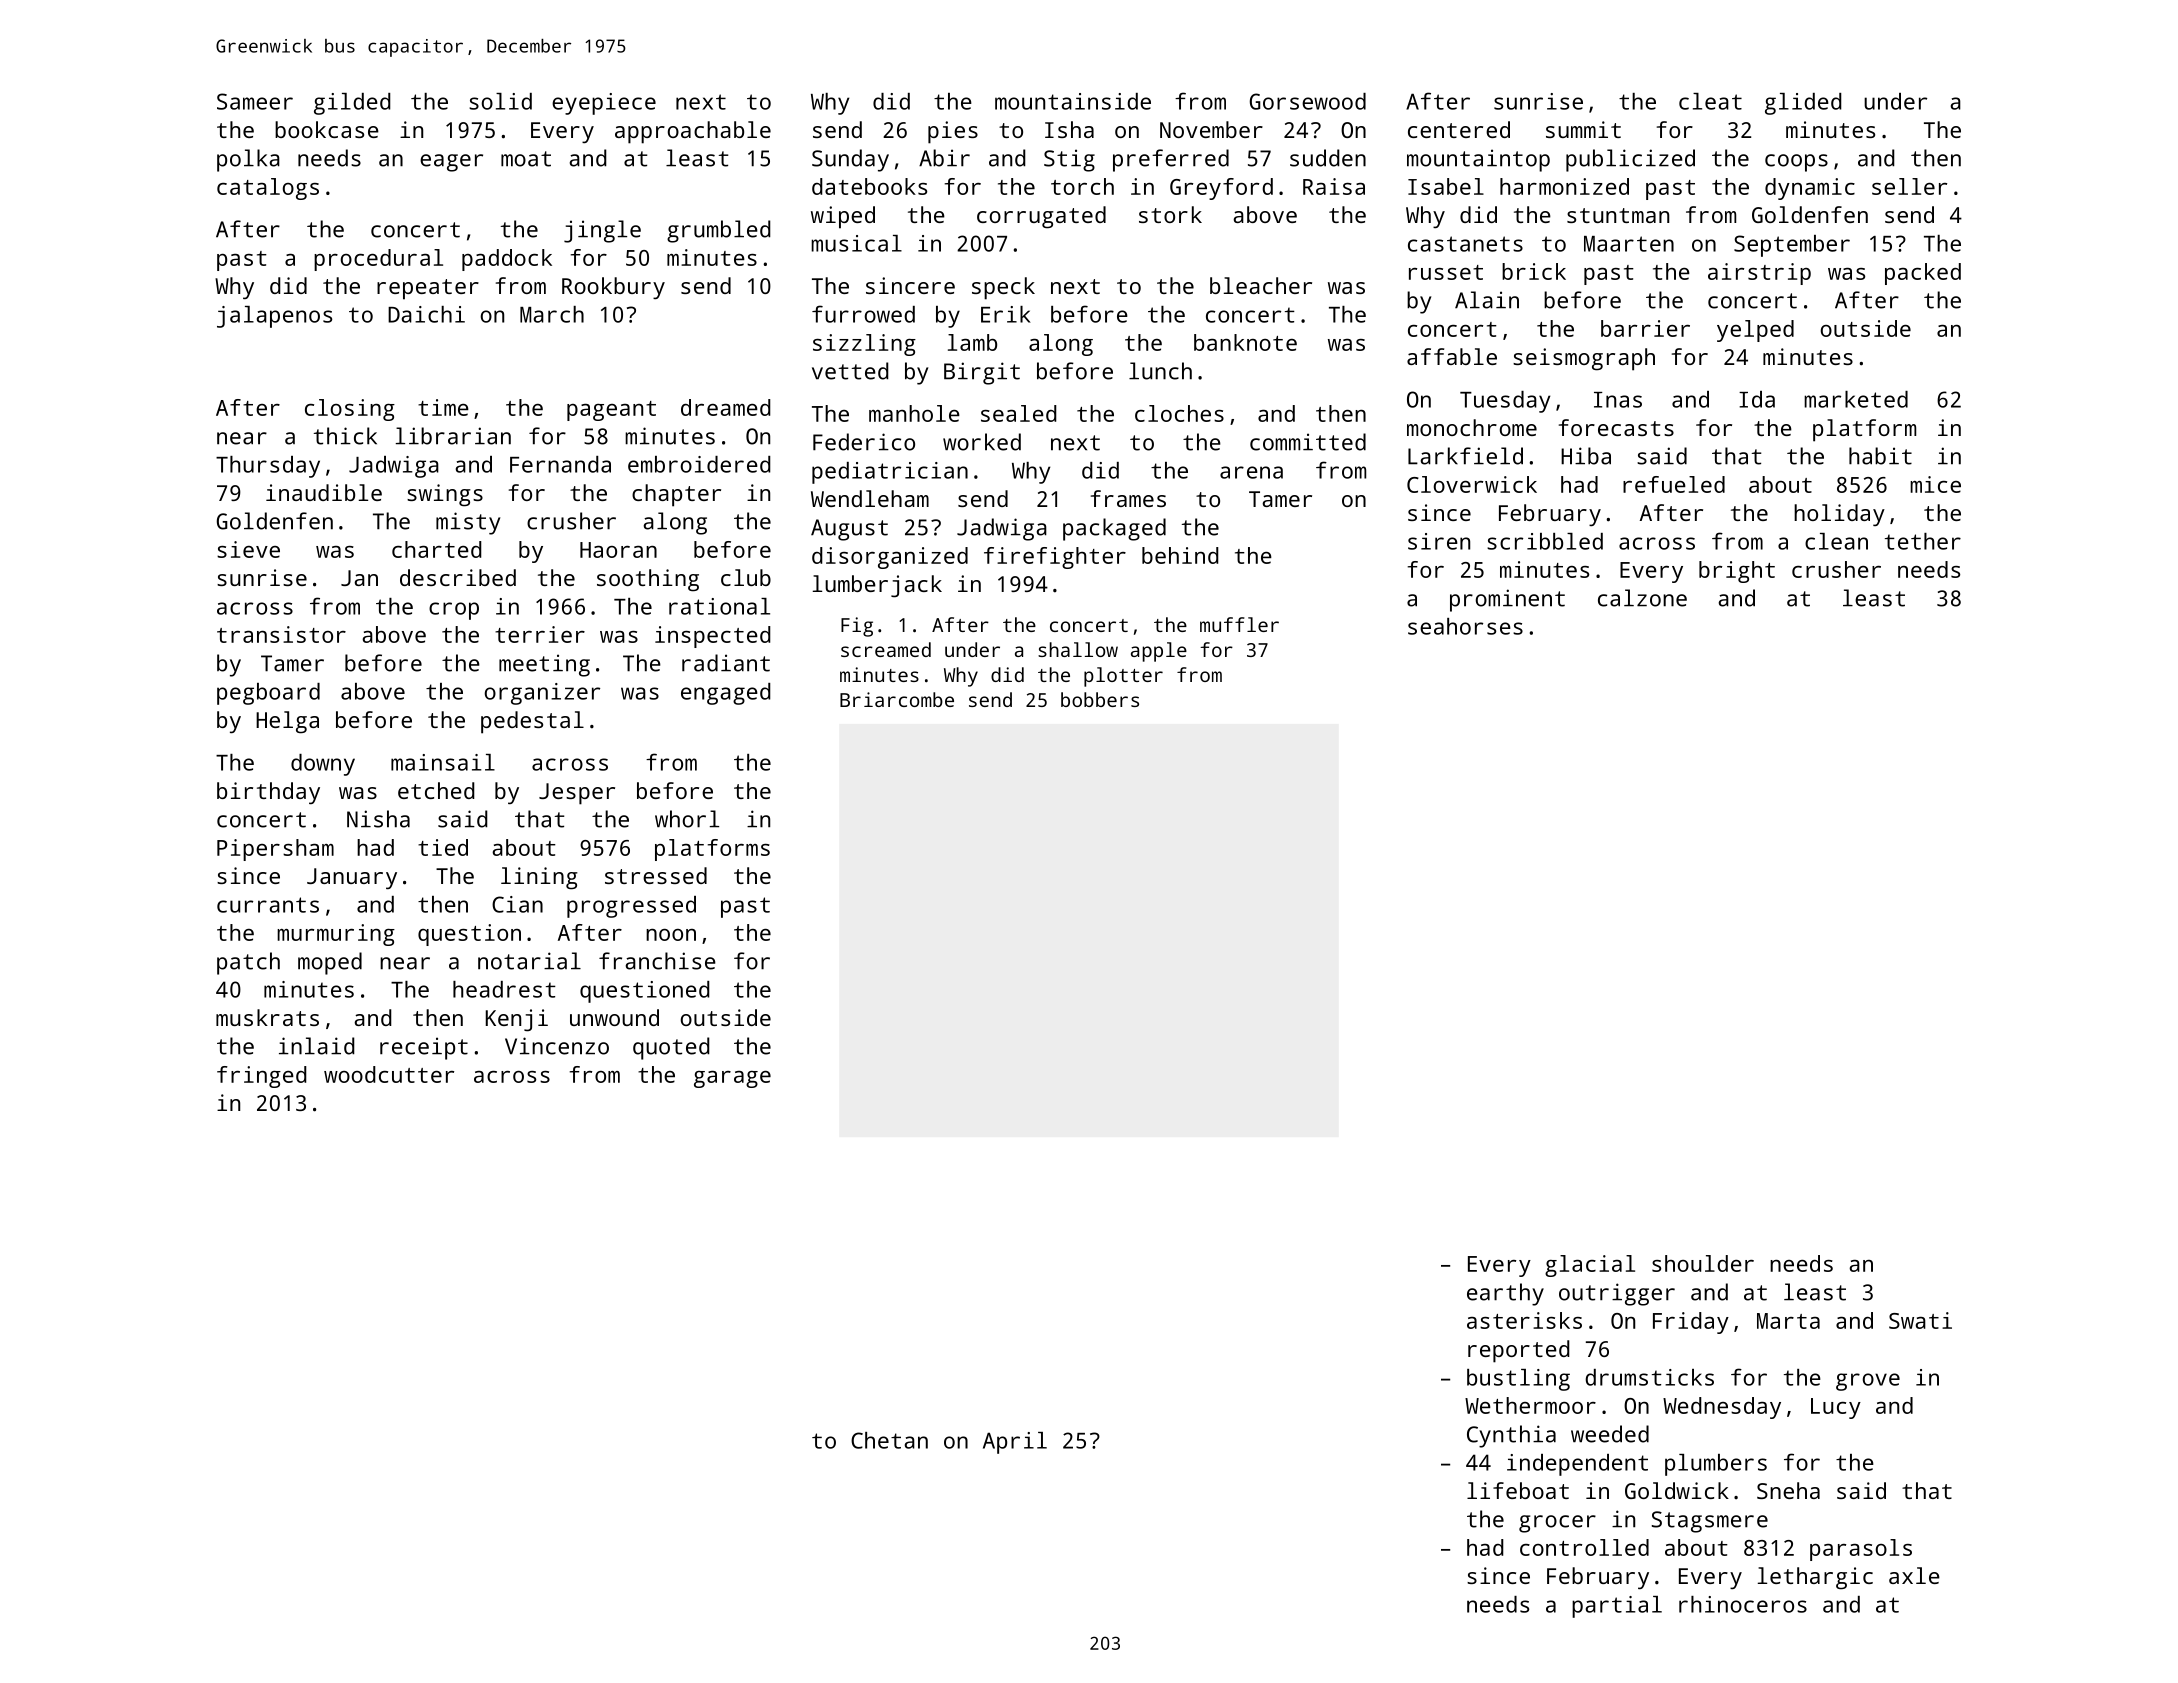 This screenshot has height=1683, width=2178. I want to click on shoulder, so click(1703, 1263).
